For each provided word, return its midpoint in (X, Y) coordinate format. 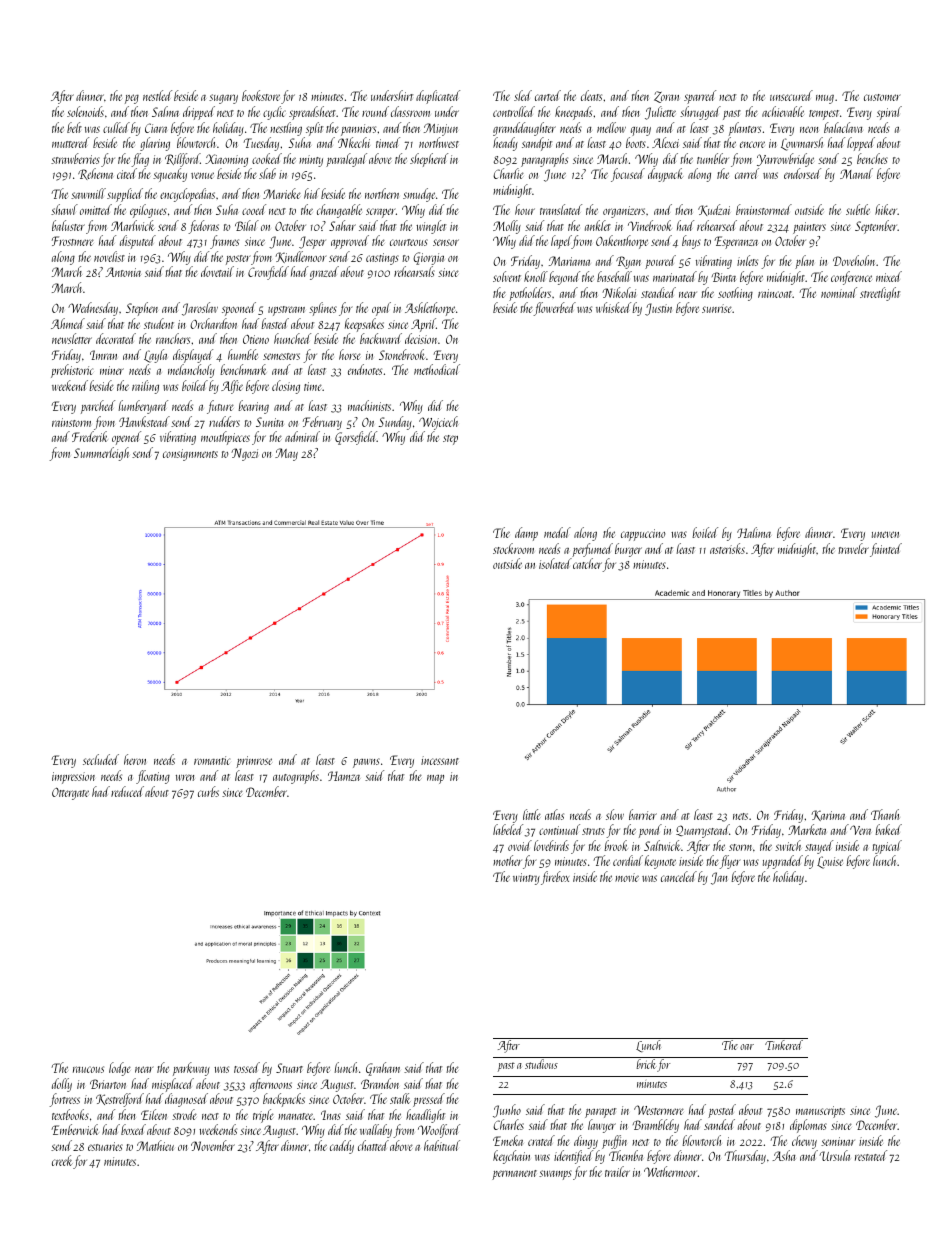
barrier (643, 814)
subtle (858, 209)
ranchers (173, 338)
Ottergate (70, 793)
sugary (223, 99)
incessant (440, 760)
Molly (507, 227)
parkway (191, 1069)
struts (593, 831)
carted (548, 95)
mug (825, 99)
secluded (101, 759)
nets (740, 816)
